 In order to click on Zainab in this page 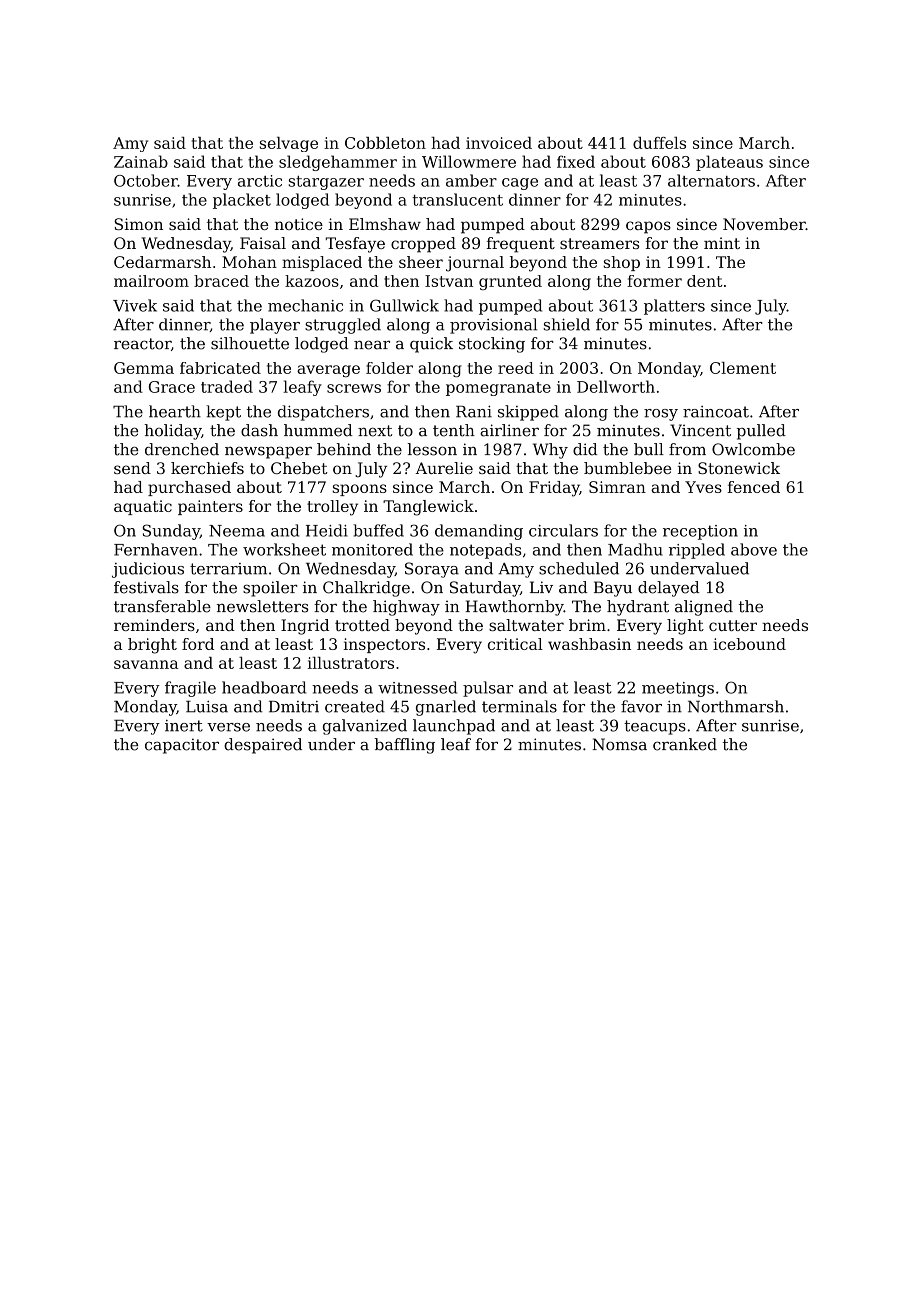, I will do `click(141, 161)`.
